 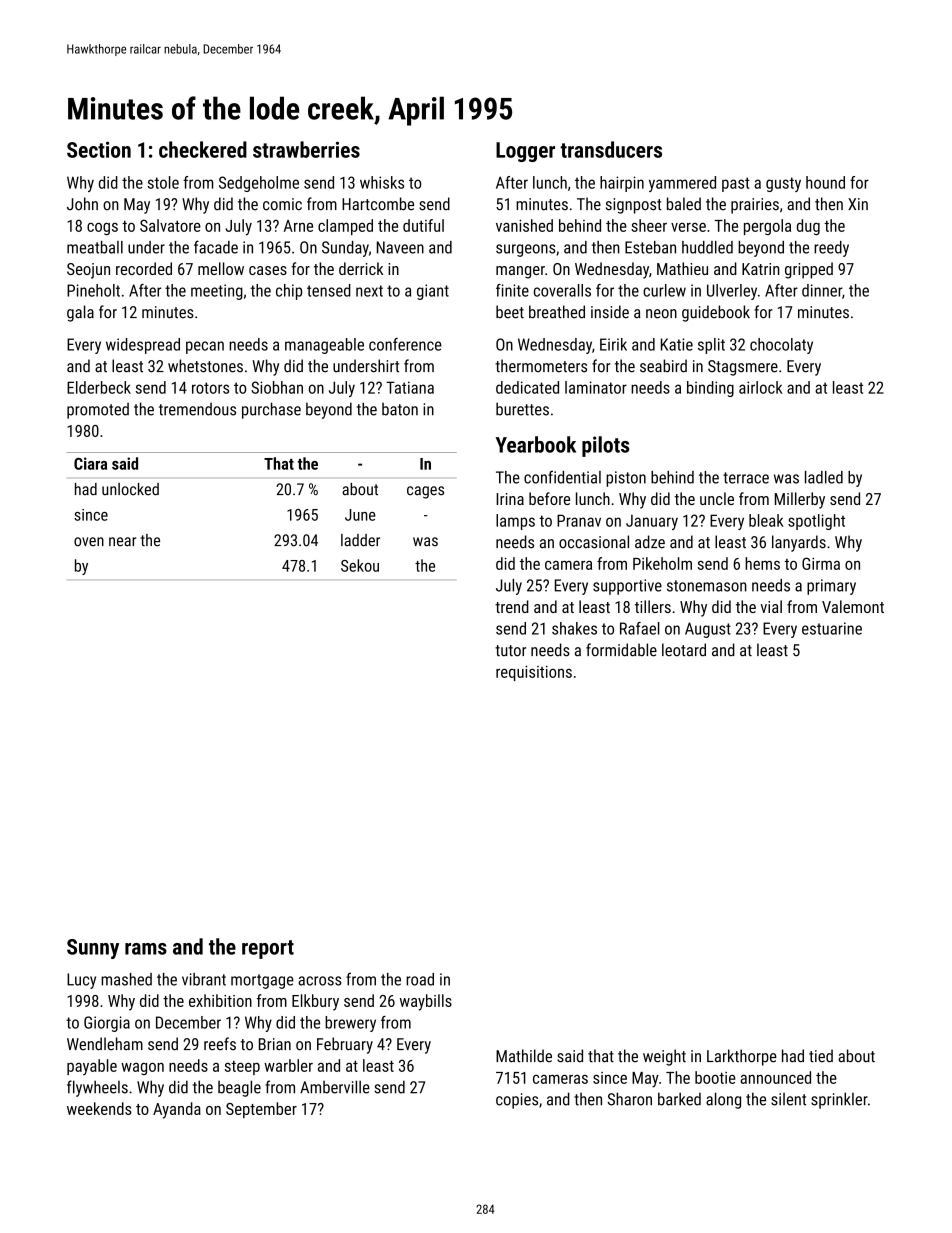 I want to click on Section, so click(x=99, y=149).
